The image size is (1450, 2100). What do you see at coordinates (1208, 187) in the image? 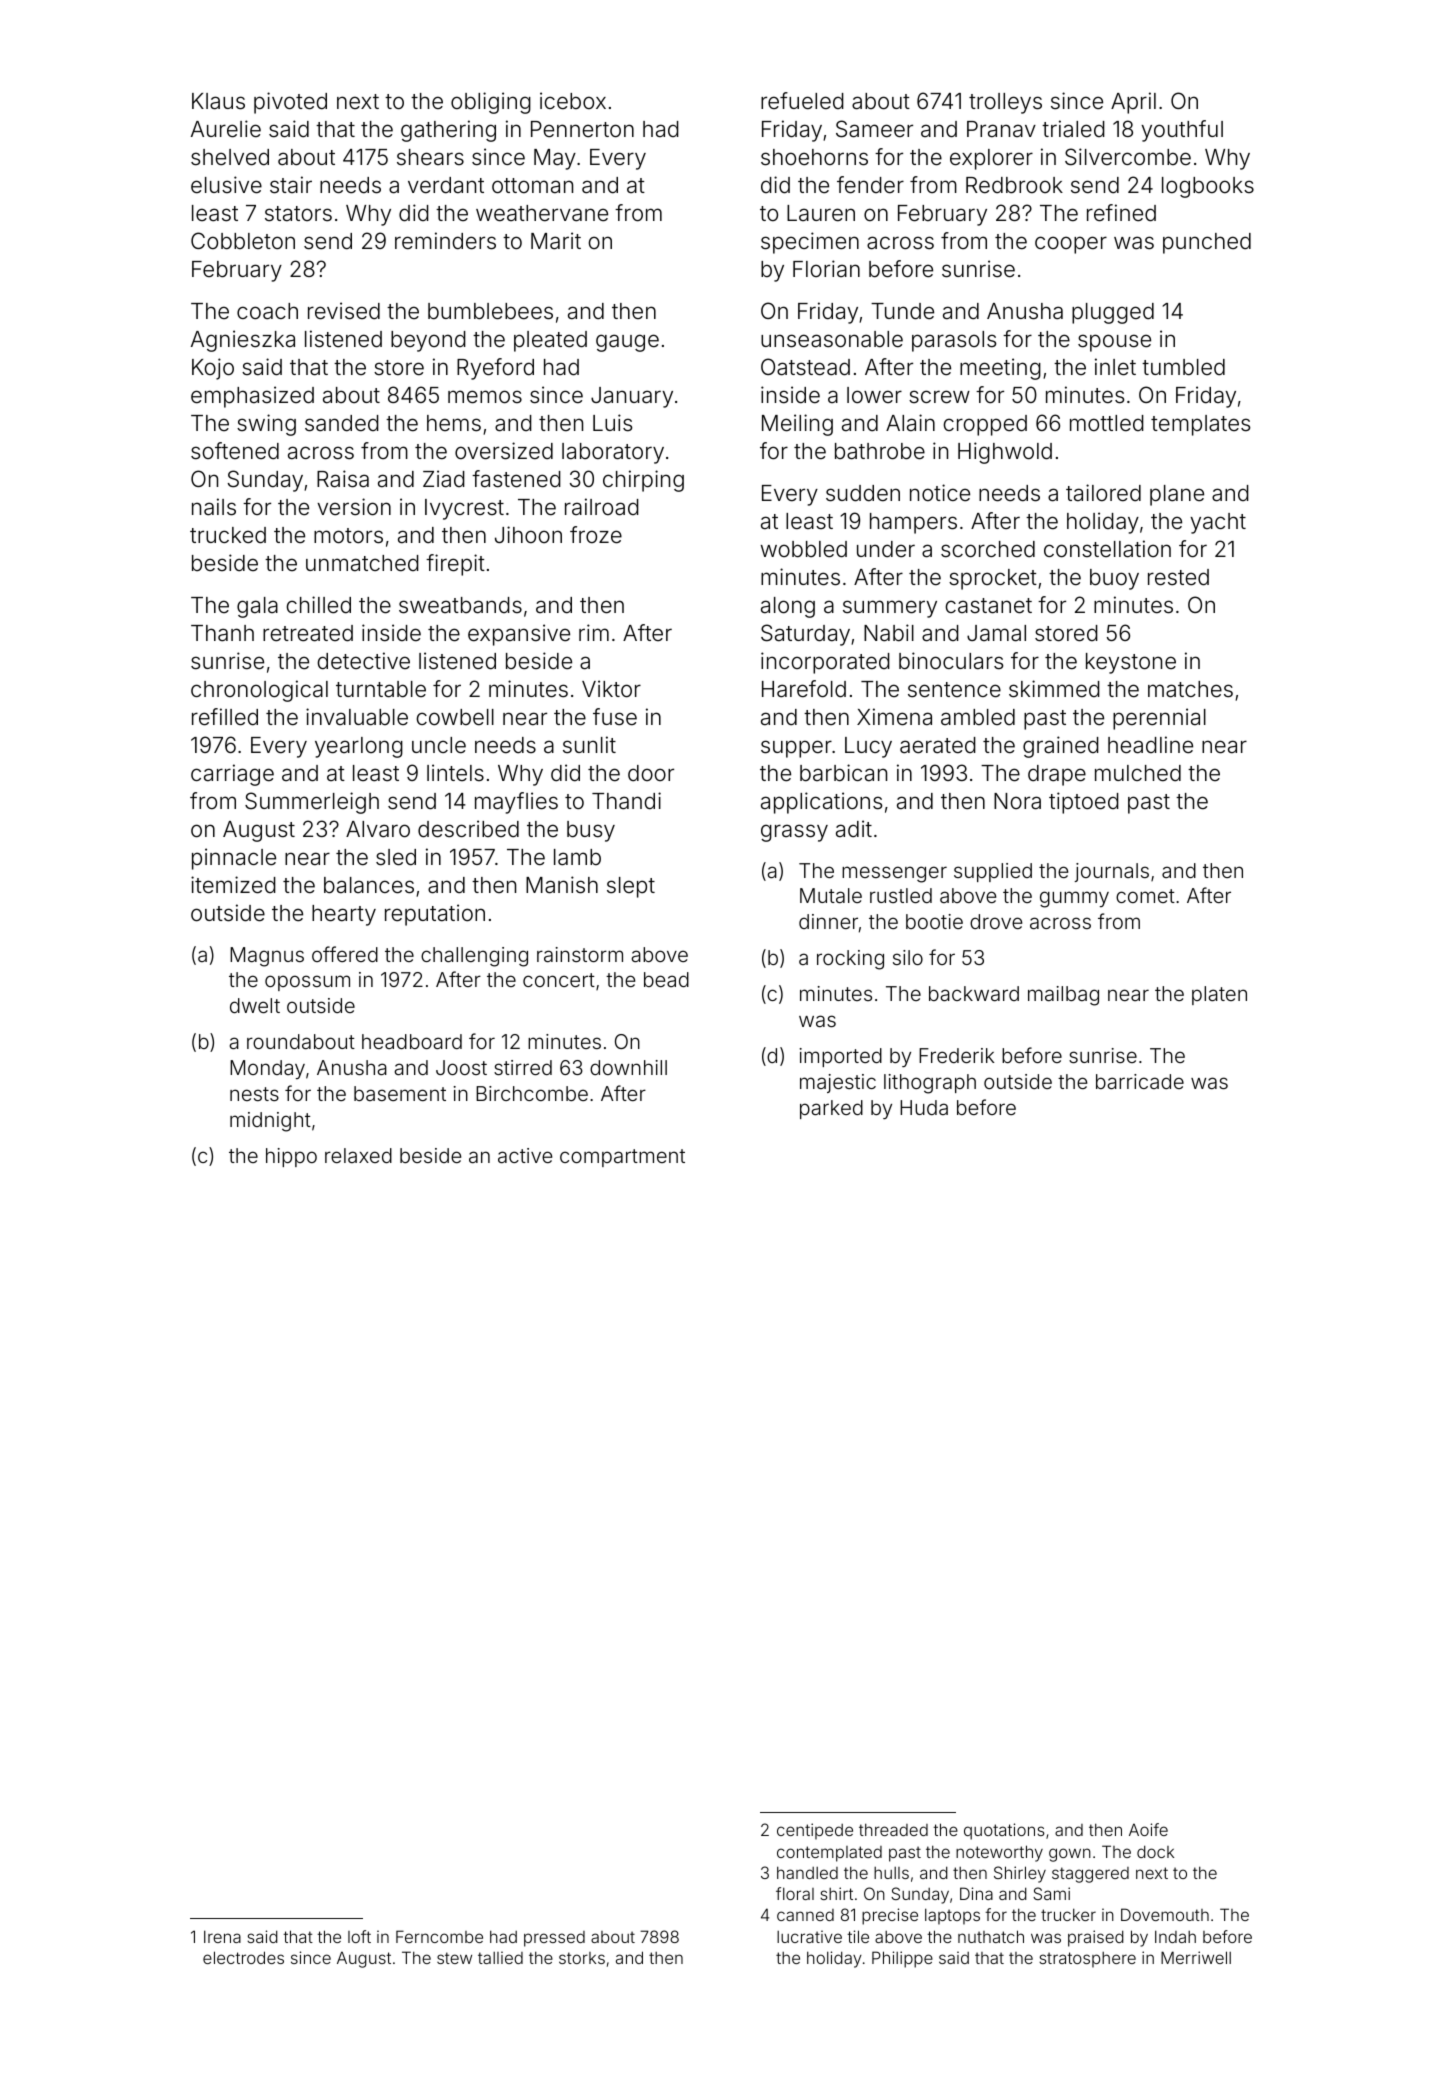
I see `logbooks` at bounding box center [1208, 187].
